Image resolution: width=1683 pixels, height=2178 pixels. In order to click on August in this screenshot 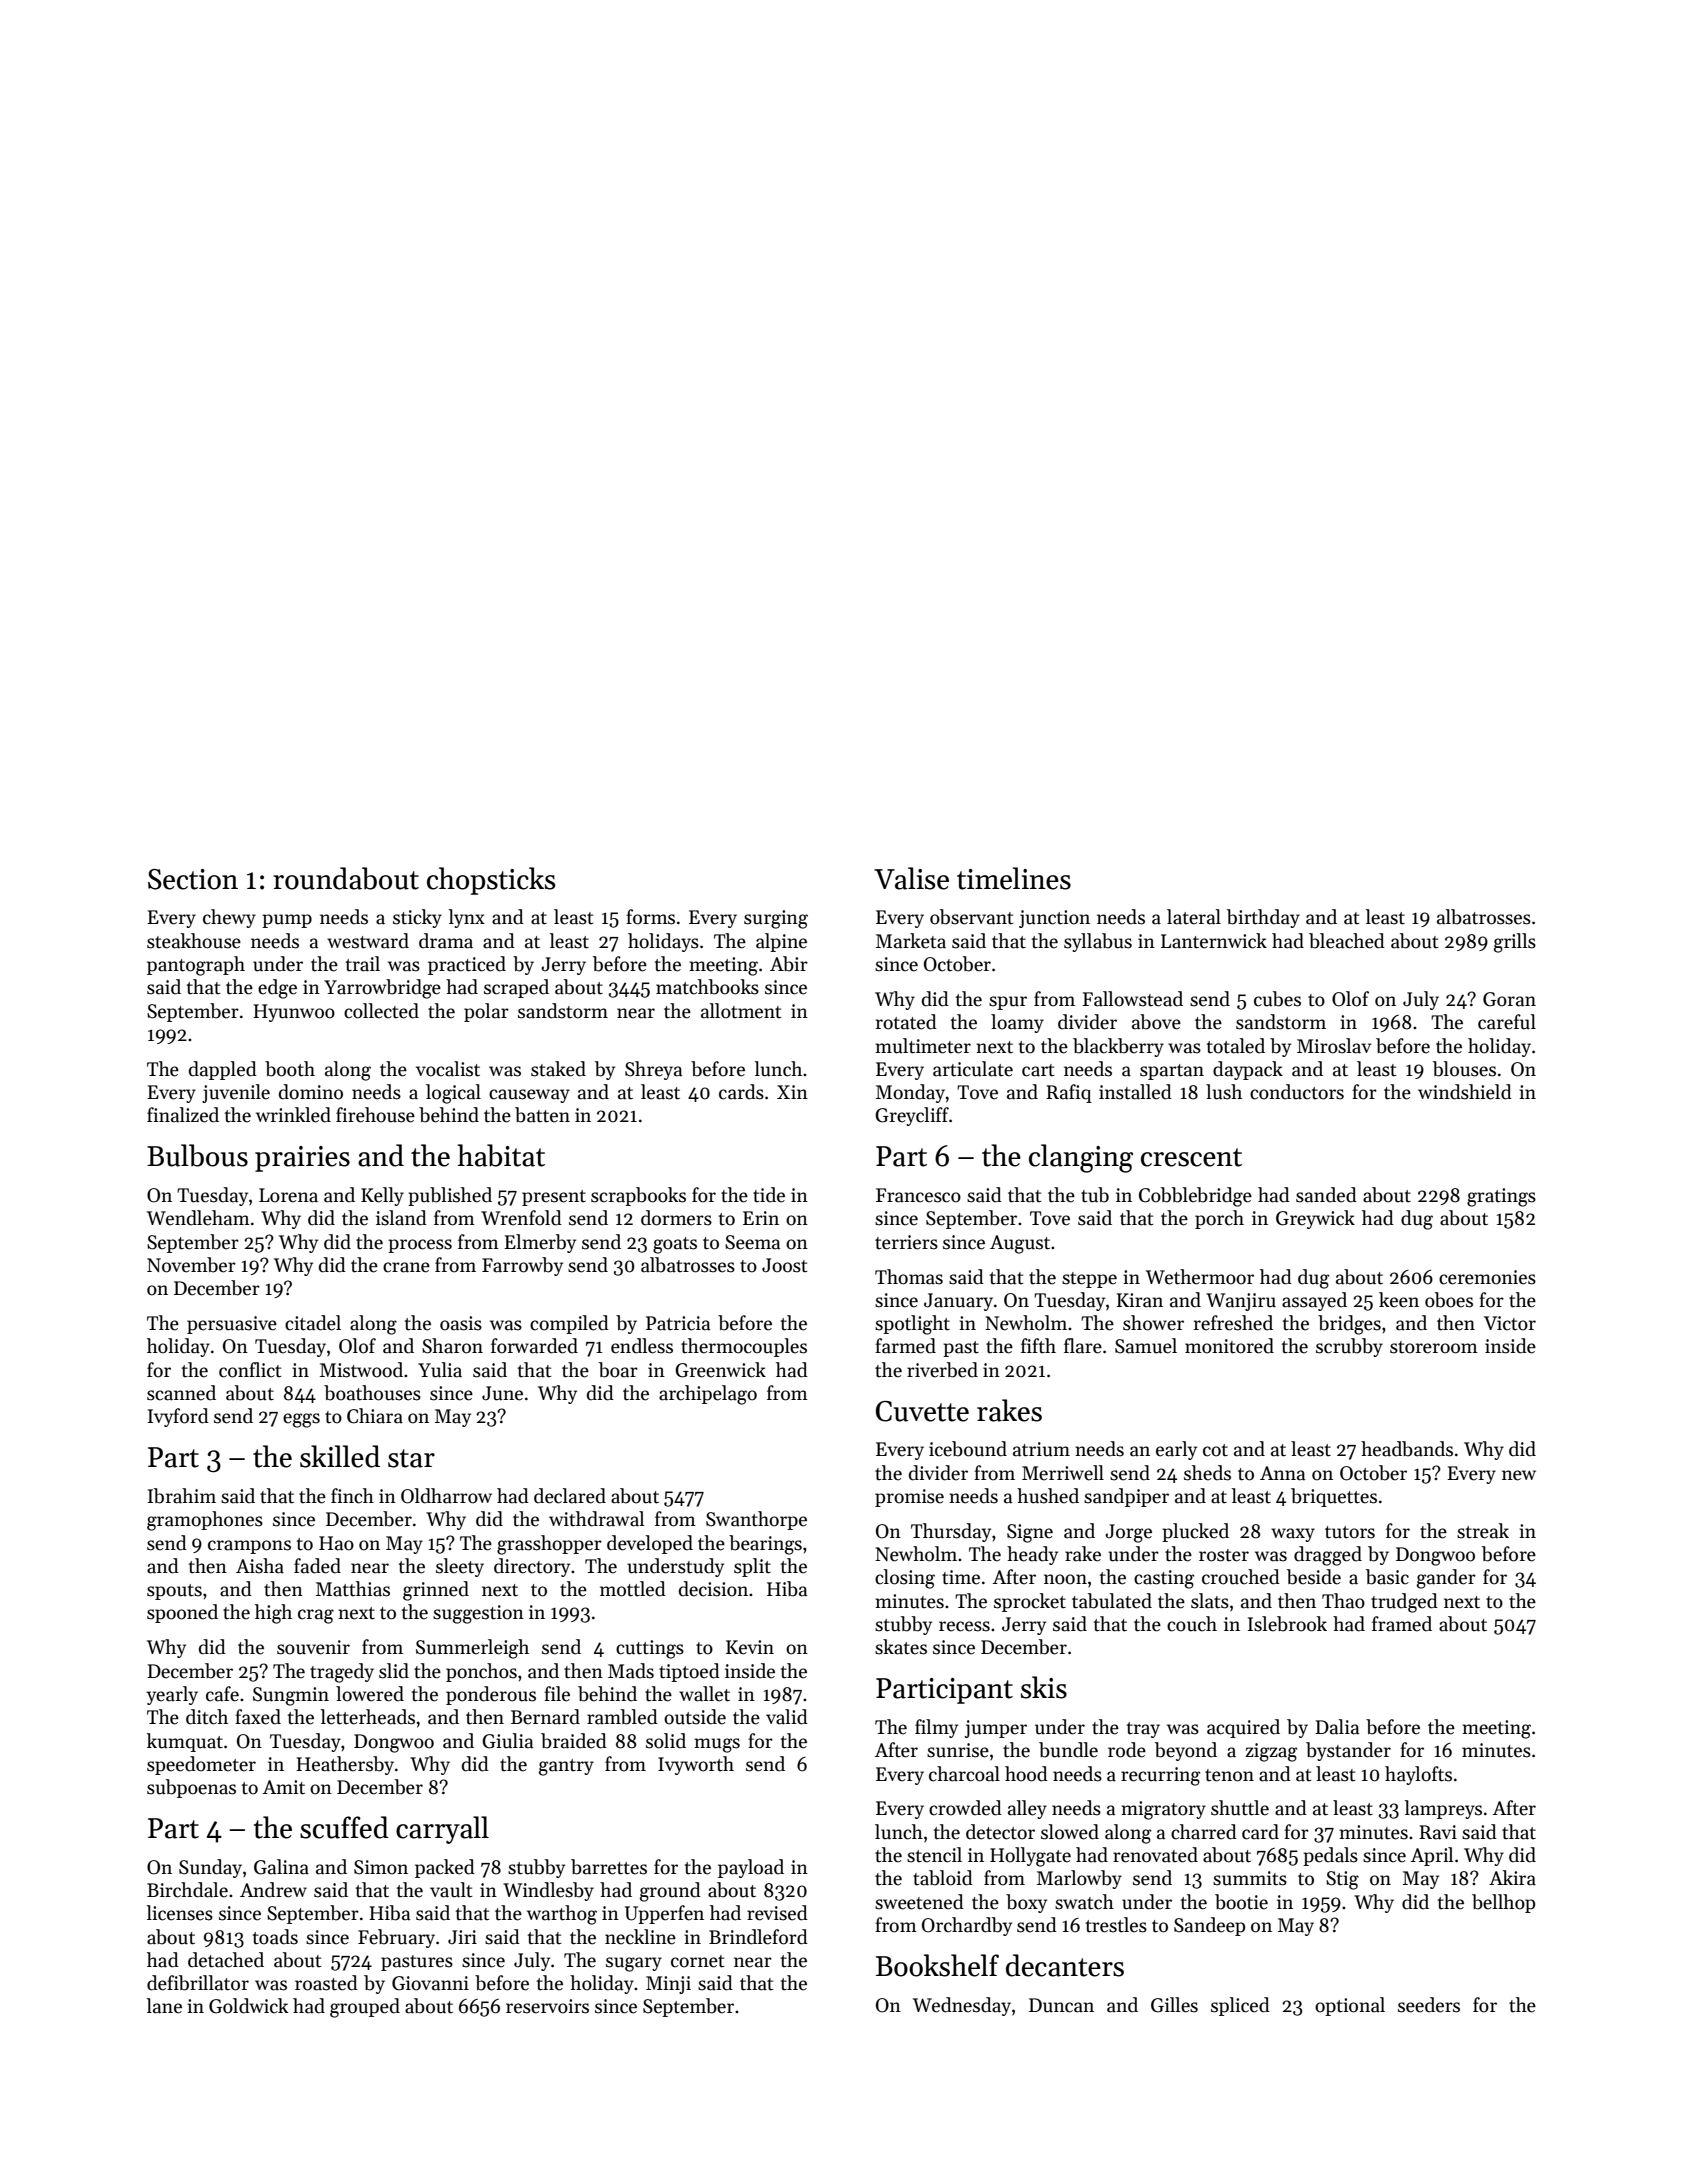, I will do `click(1020, 1244)`.
